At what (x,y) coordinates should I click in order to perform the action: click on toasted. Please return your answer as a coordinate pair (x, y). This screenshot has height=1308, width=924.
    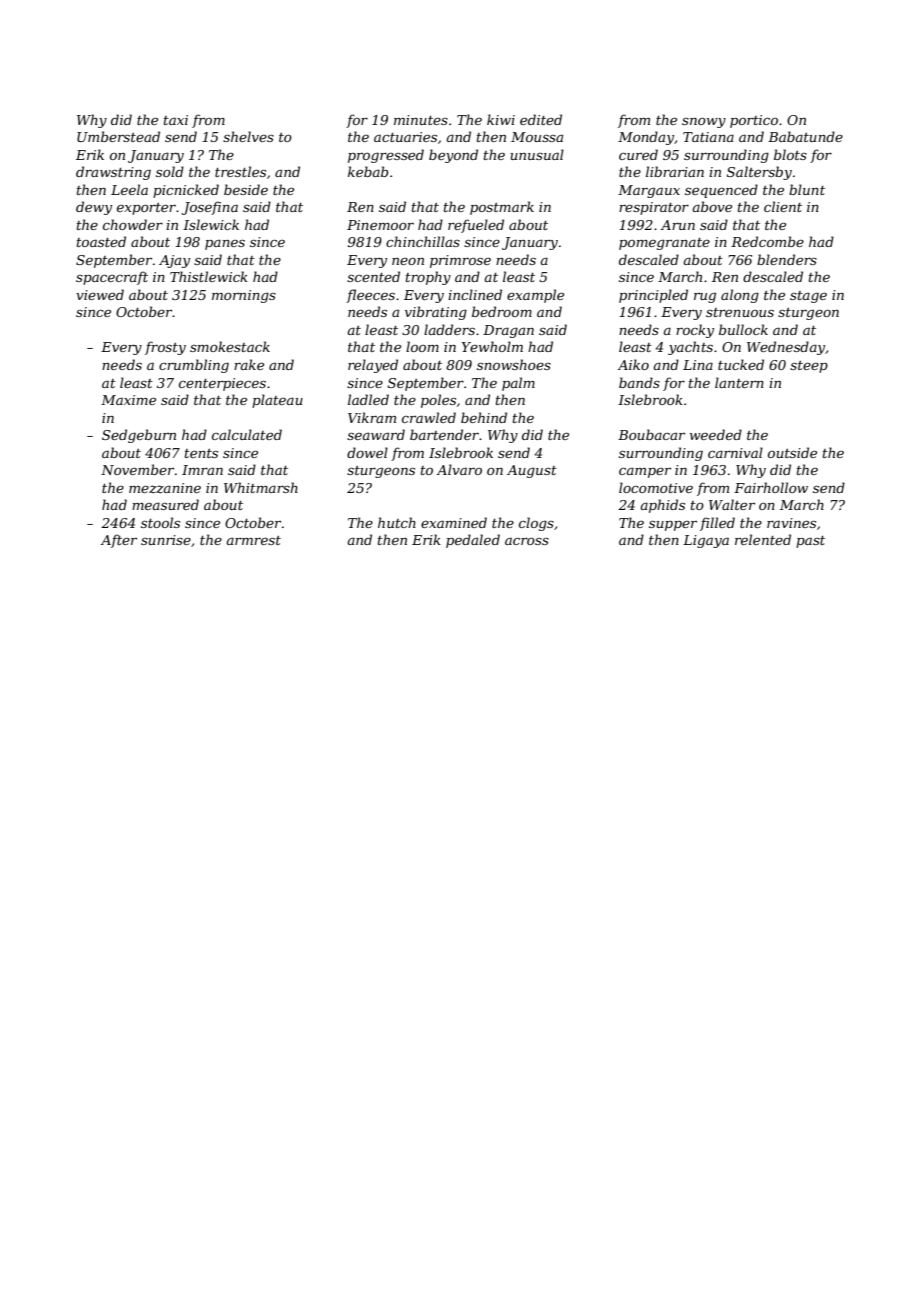
    Looking at the image, I should click on (101, 241).
